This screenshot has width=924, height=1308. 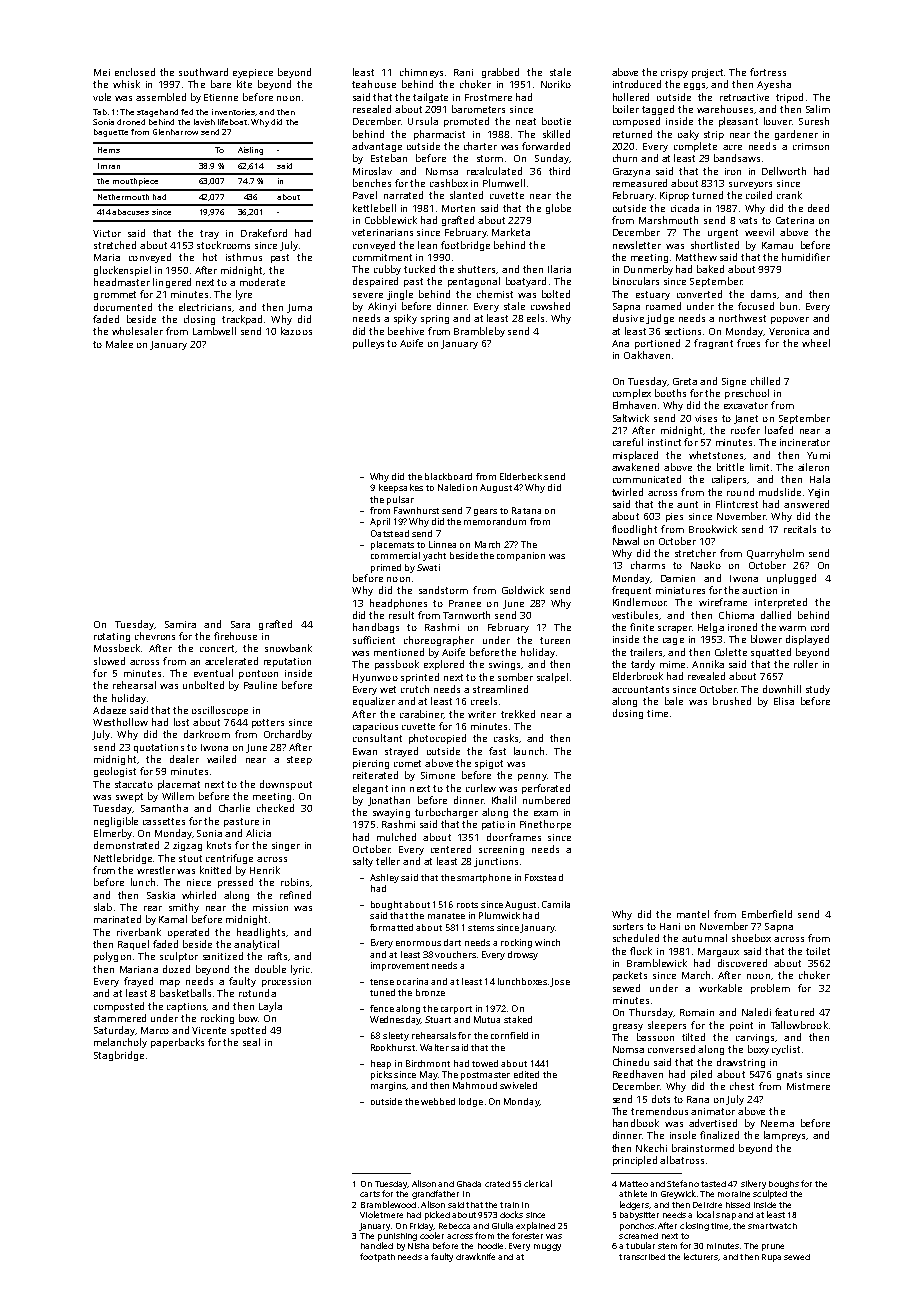 What do you see at coordinates (768, 72) in the screenshot?
I see `fortress` at bounding box center [768, 72].
